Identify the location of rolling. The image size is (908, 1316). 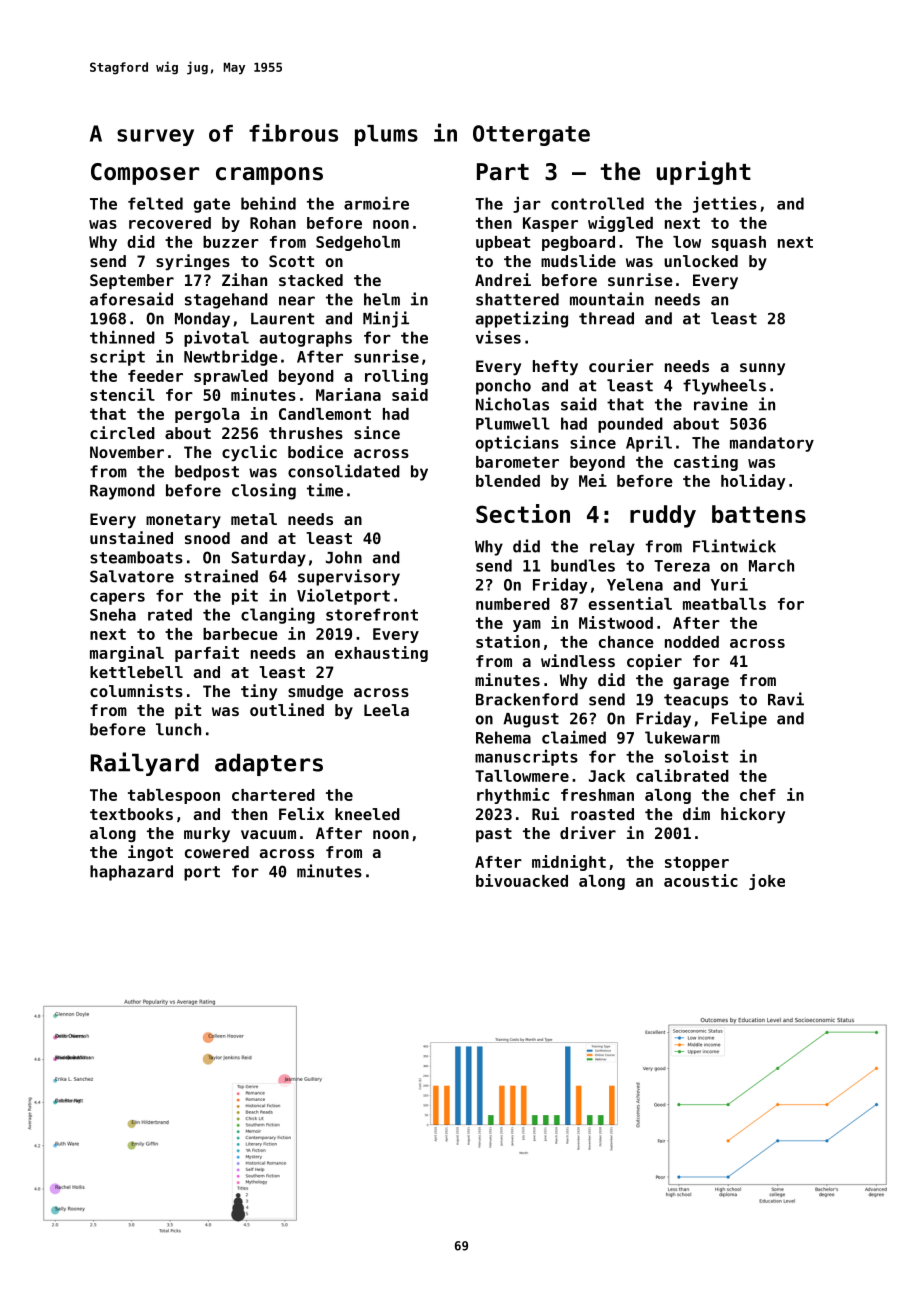
(396, 377).
